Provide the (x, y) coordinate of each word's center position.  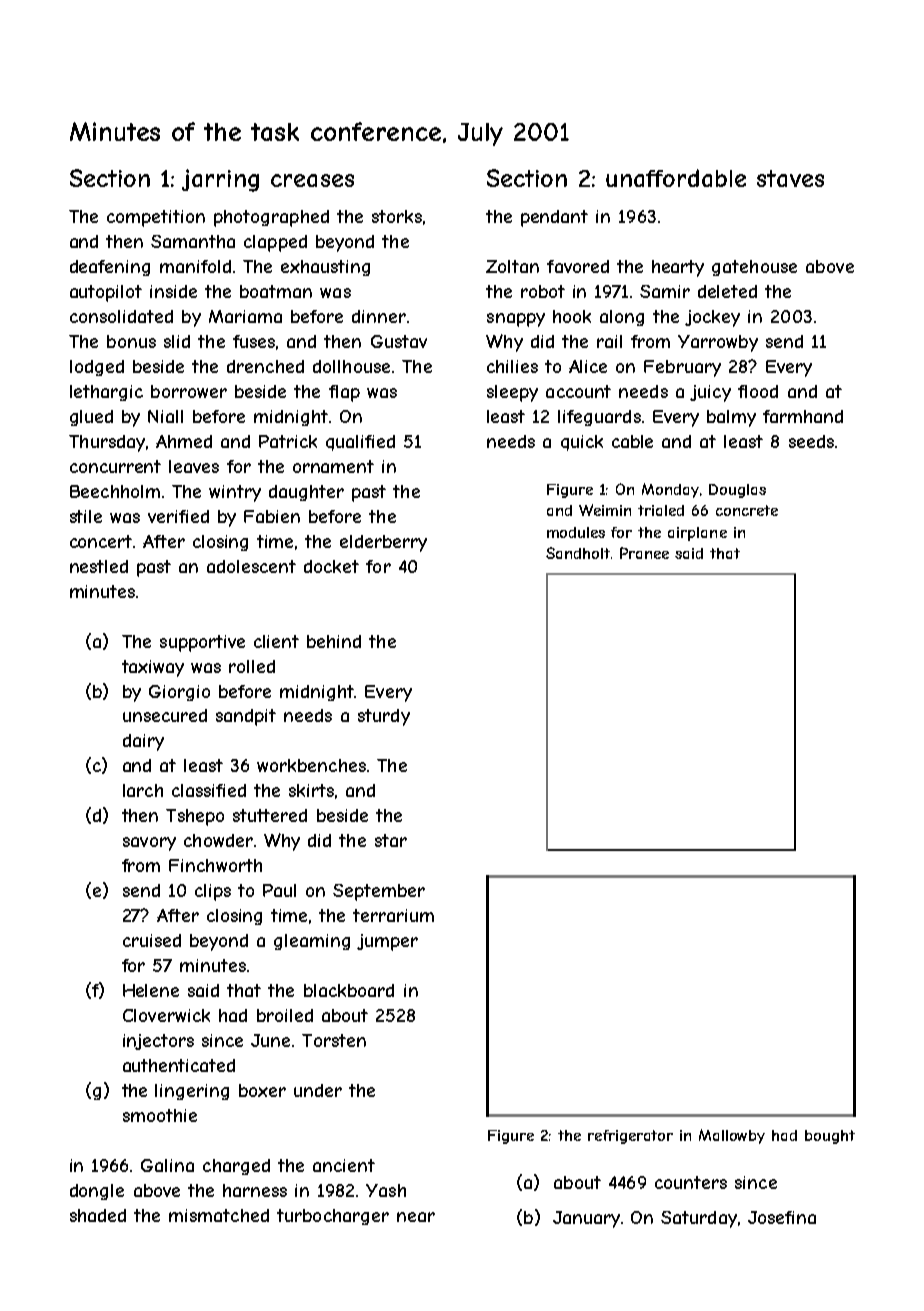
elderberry (383, 543)
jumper (387, 942)
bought (830, 1137)
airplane (697, 534)
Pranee (644, 553)
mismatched (219, 1215)
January (586, 1219)
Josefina (782, 1217)
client (276, 641)
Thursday (107, 443)
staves (790, 178)
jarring (220, 180)
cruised (152, 940)
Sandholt (578, 553)
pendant (554, 218)
